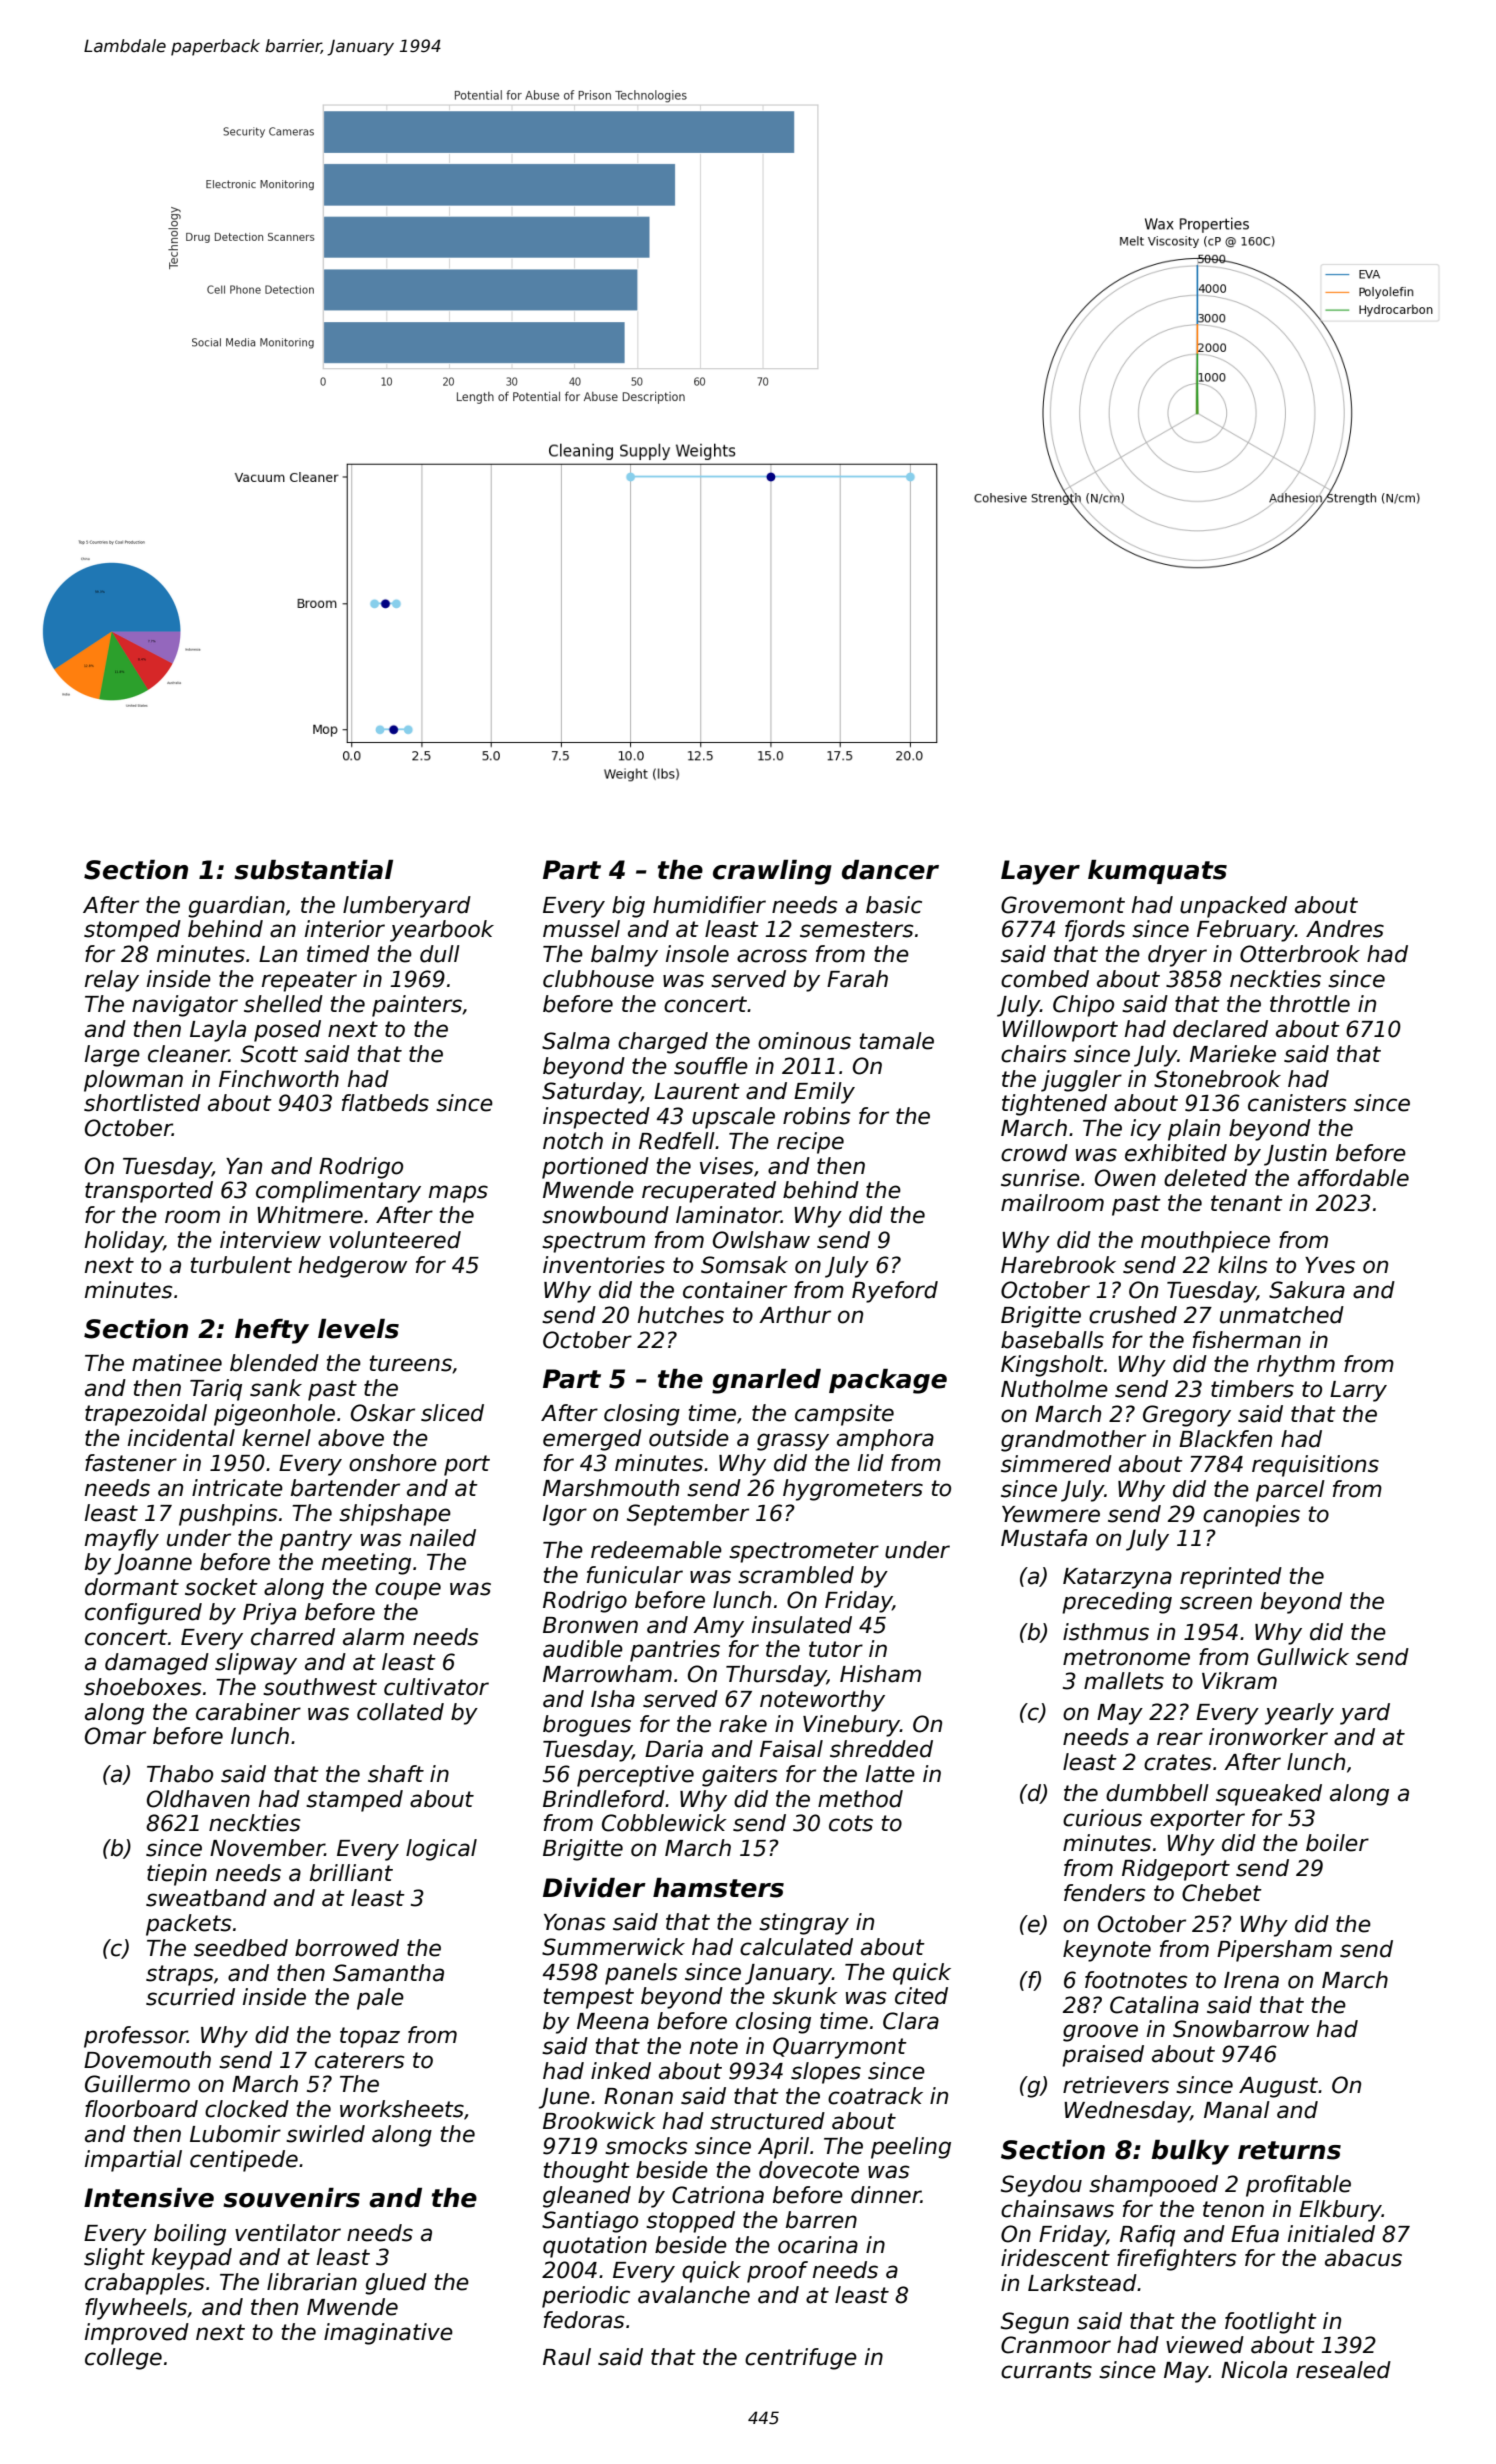  What do you see at coordinates (921, 1996) in the screenshot?
I see `cited` at bounding box center [921, 1996].
